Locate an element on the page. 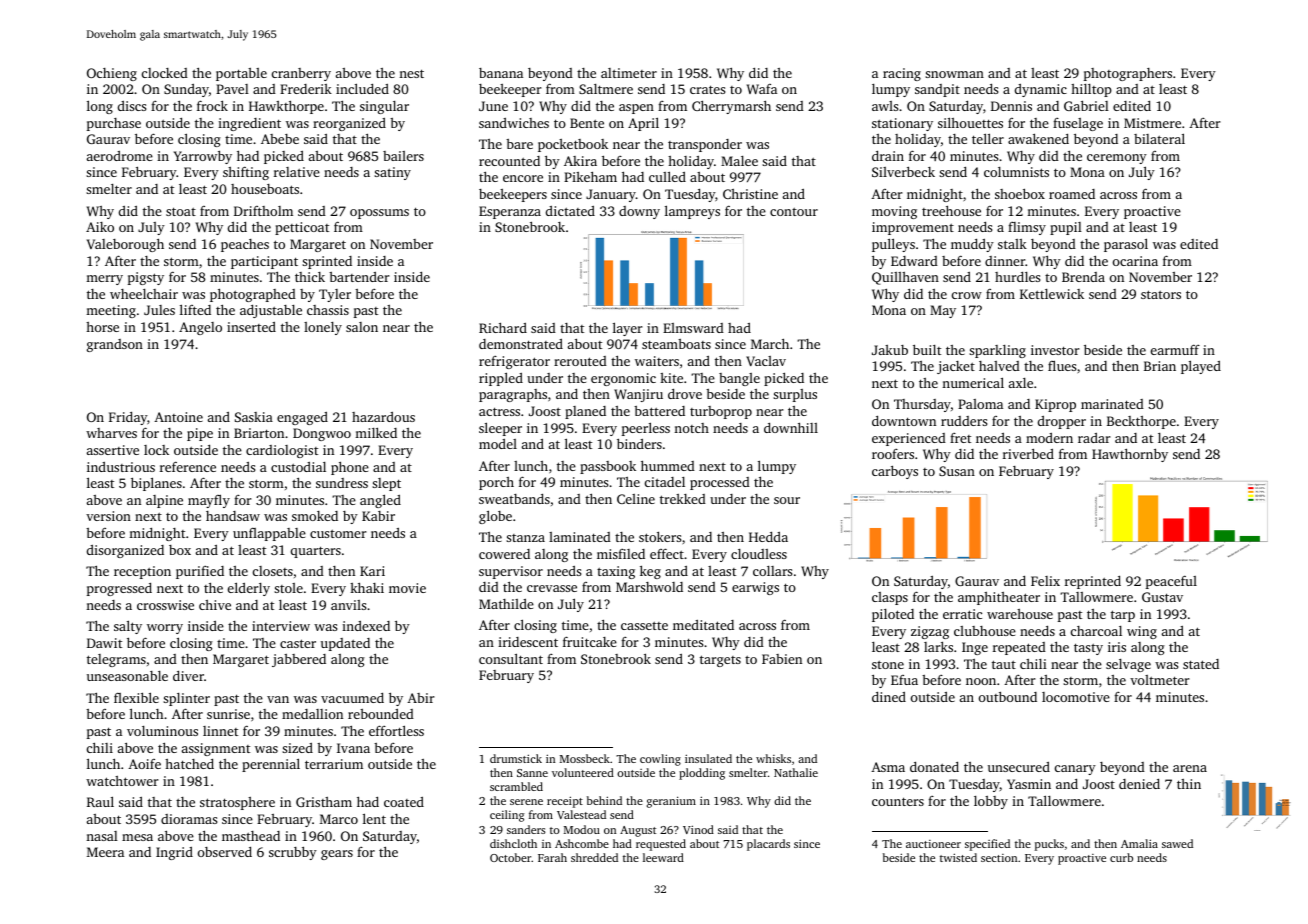 The image size is (1308, 924). clubhouse is located at coordinates (985, 631).
